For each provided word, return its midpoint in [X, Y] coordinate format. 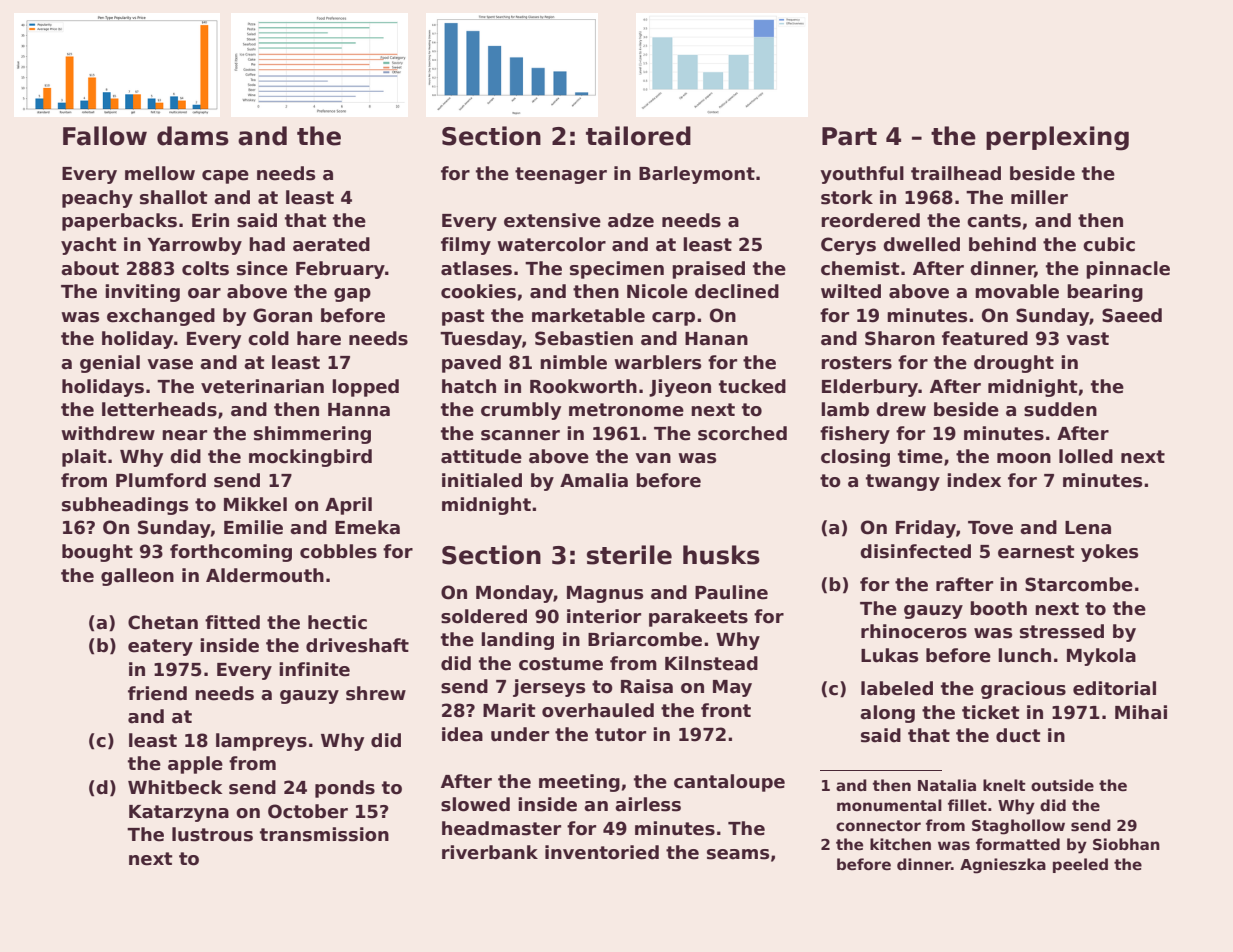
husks [721, 555]
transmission [324, 834]
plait [84, 458]
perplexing [1057, 138]
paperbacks [119, 222]
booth [998, 608]
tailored [638, 136]
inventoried [602, 852]
